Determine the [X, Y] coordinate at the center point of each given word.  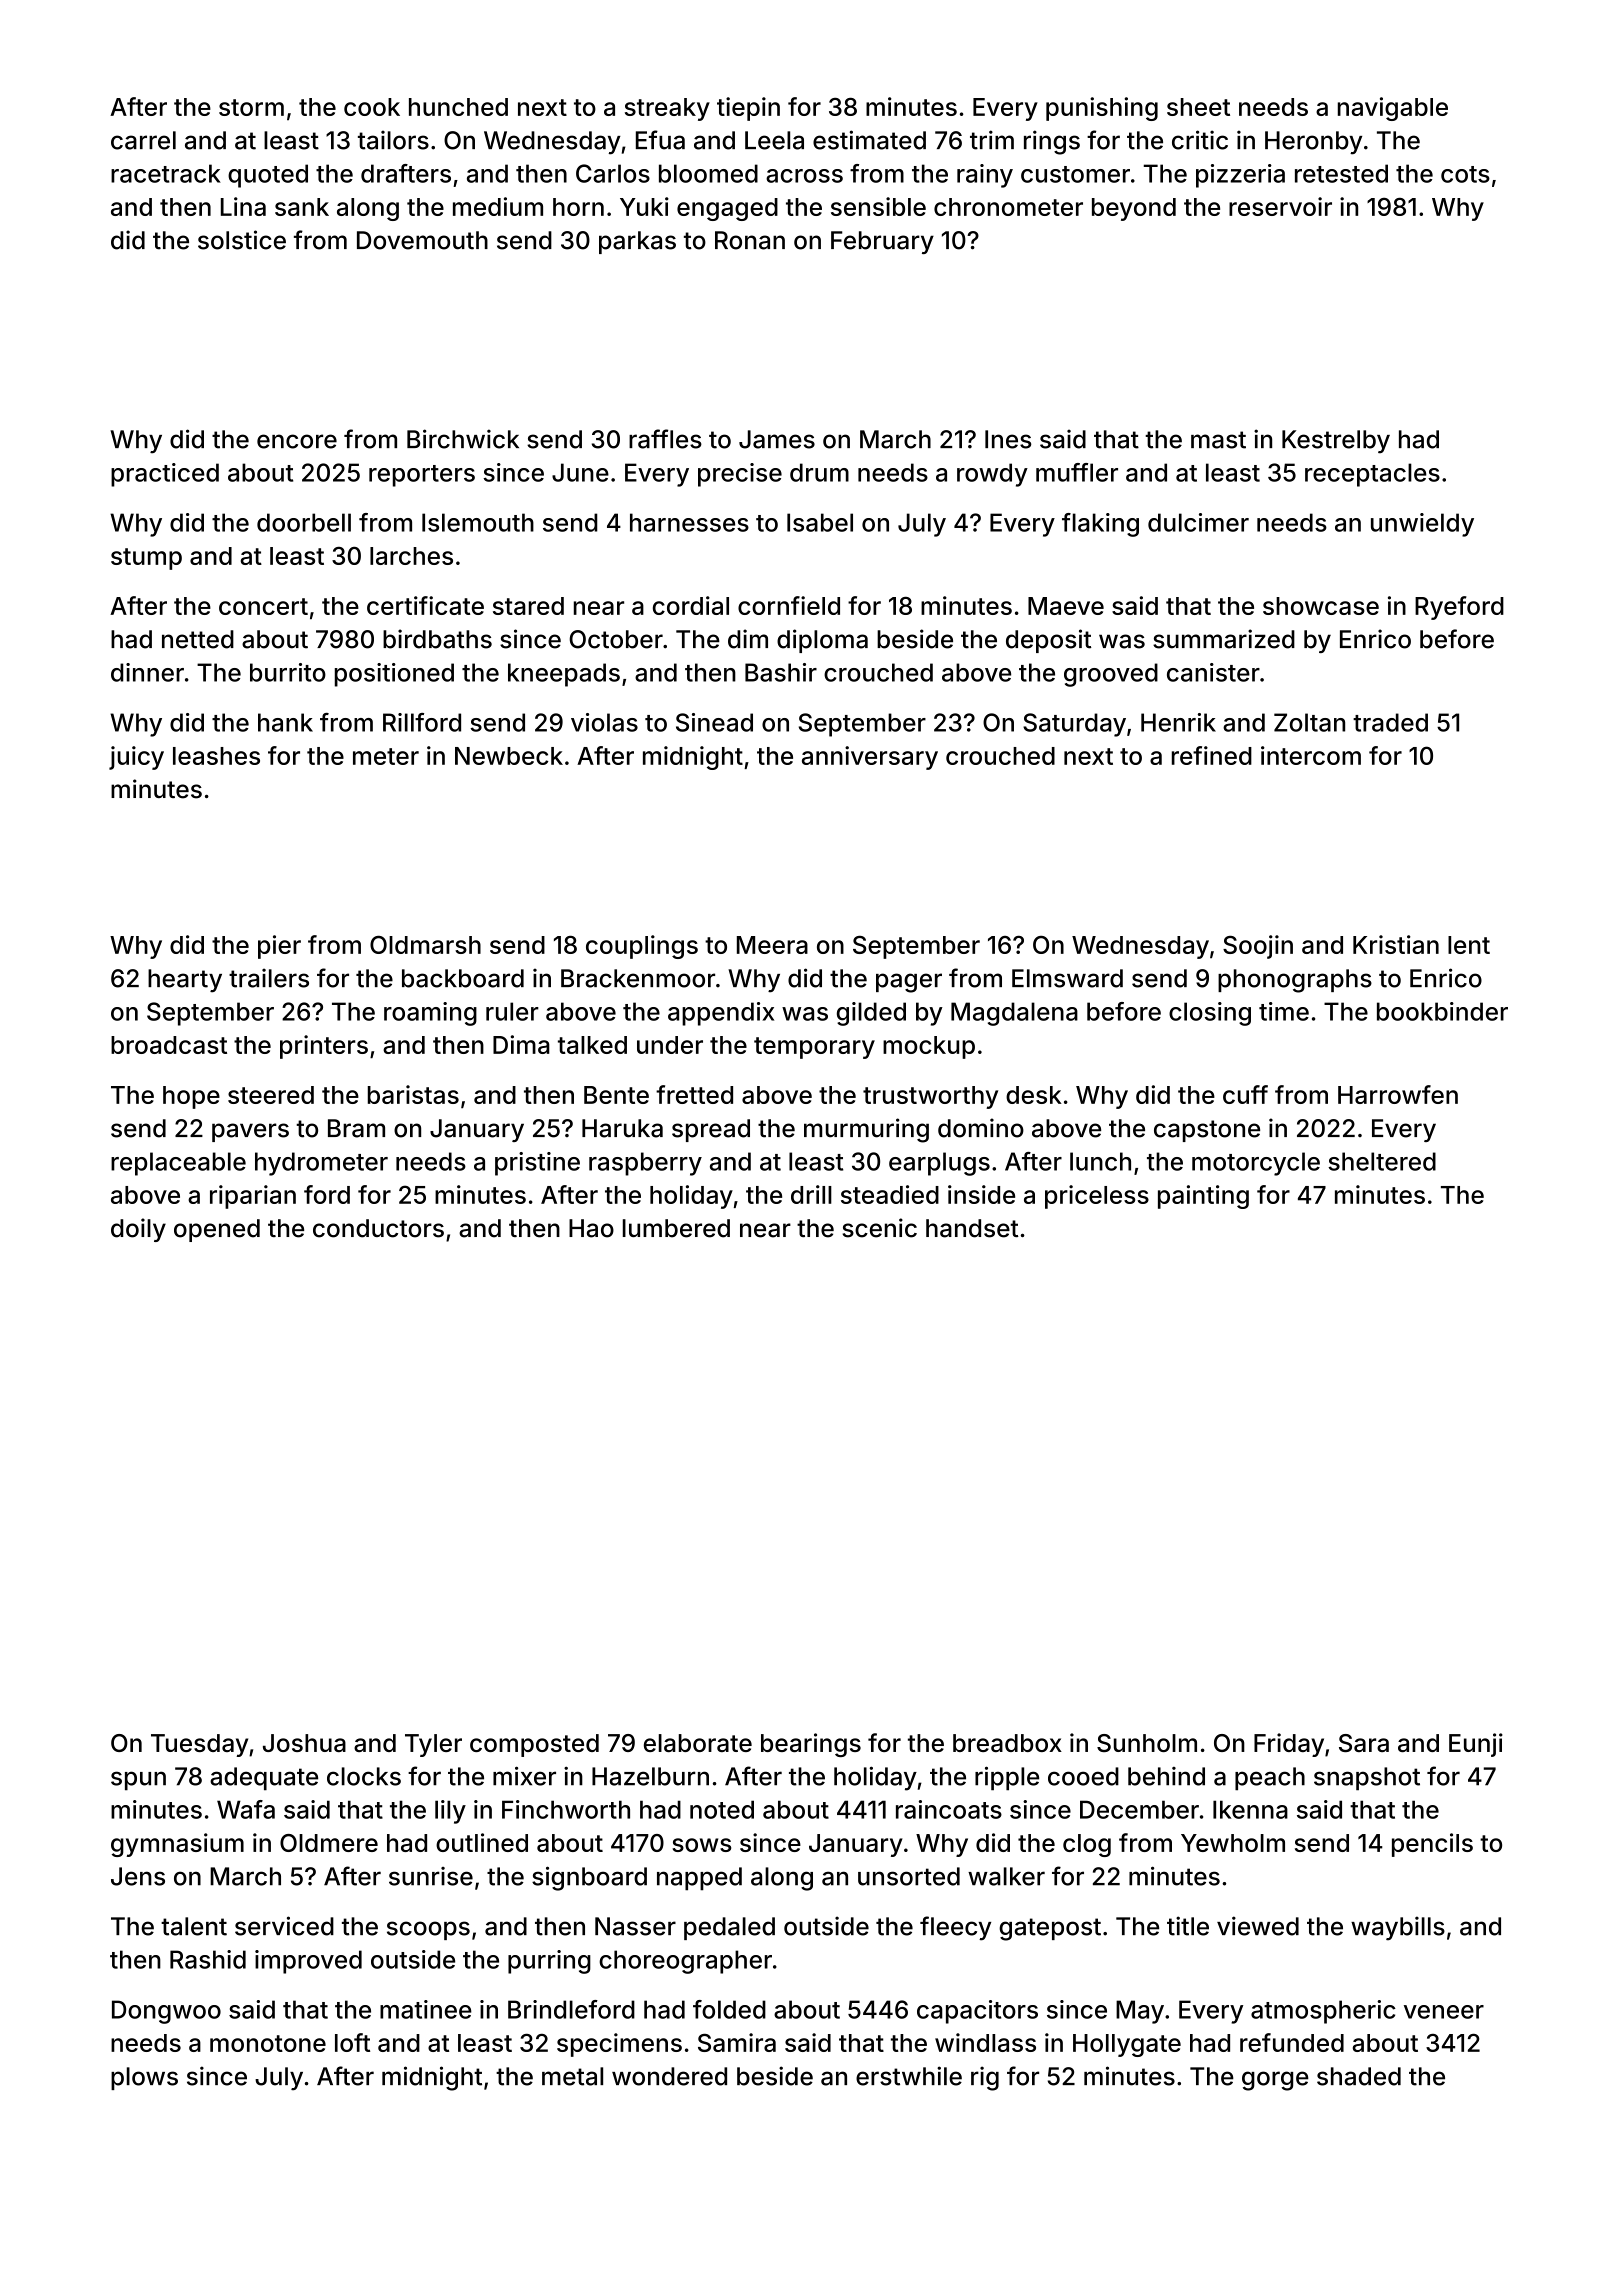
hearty [185, 981]
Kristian [1396, 944]
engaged [727, 209]
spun [138, 1781]
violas [604, 722]
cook [372, 107]
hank [285, 722]
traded [1390, 722]
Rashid [208, 1959]
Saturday [1074, 725]
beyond [1134, 209]
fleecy [955, 1928]
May [1140, 2012]
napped [699, 1879]
